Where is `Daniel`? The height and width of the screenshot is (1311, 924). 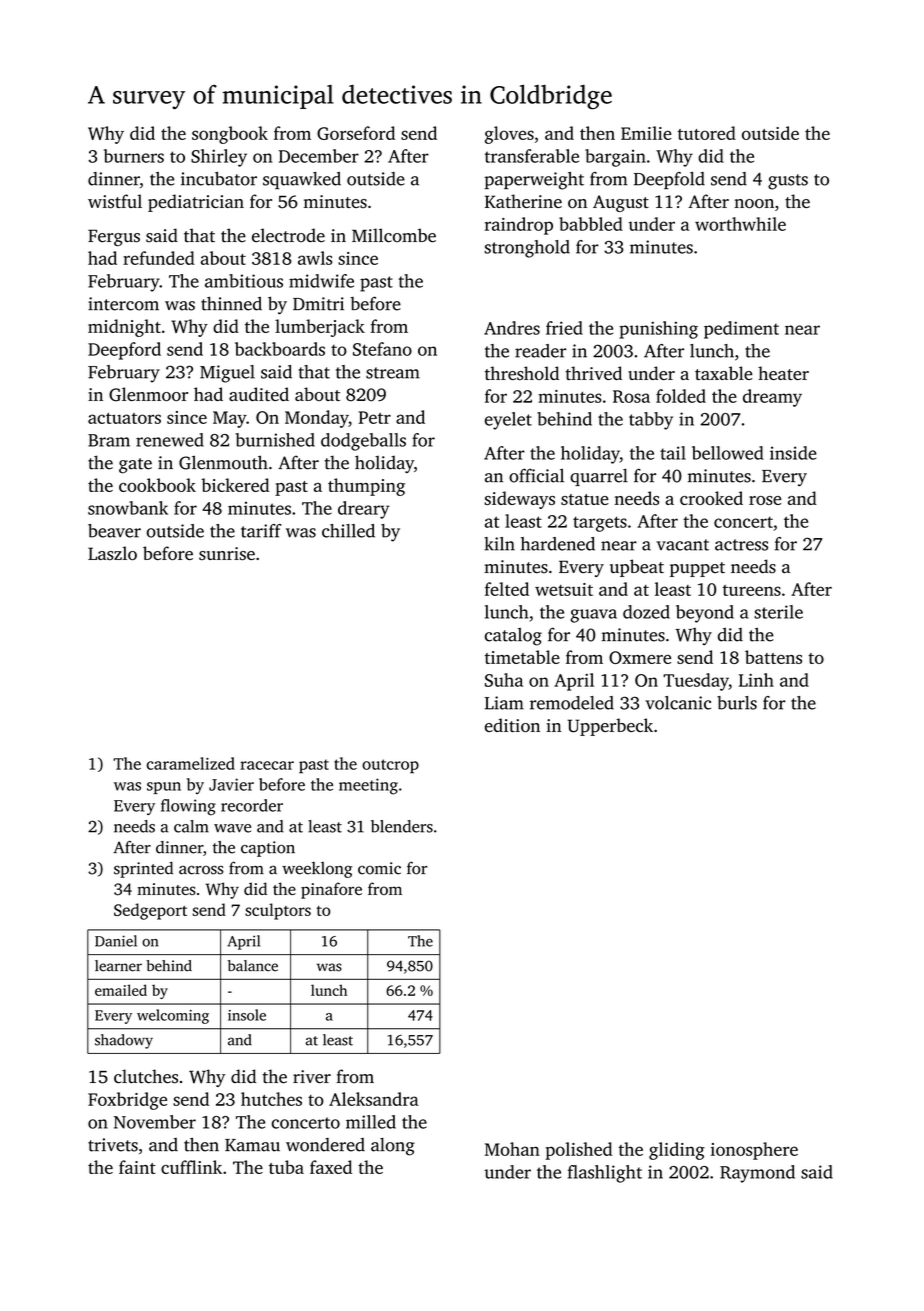 Daniel is located at coordinates (116, 941).
